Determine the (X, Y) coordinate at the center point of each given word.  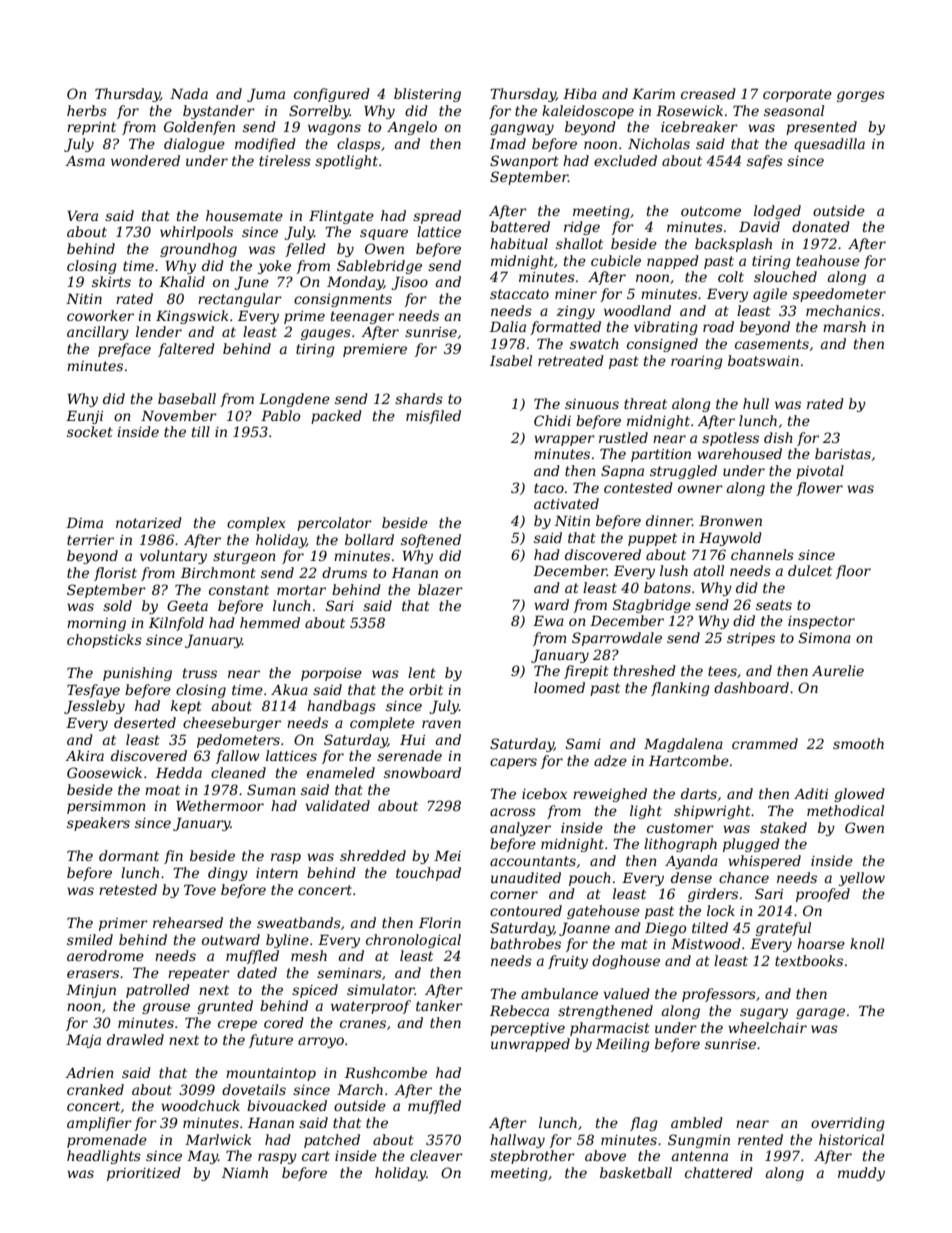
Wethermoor (220, 805)
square (384, 234)
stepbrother (532, 1157)
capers (513, 763)
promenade (107, 1141)
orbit (426, 689)
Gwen (864, 827)
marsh (844, 326)
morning (96, 624)
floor (853, 572)
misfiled (433, 417)
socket (90, 431)
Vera (82, 215)
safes (765, 162)
